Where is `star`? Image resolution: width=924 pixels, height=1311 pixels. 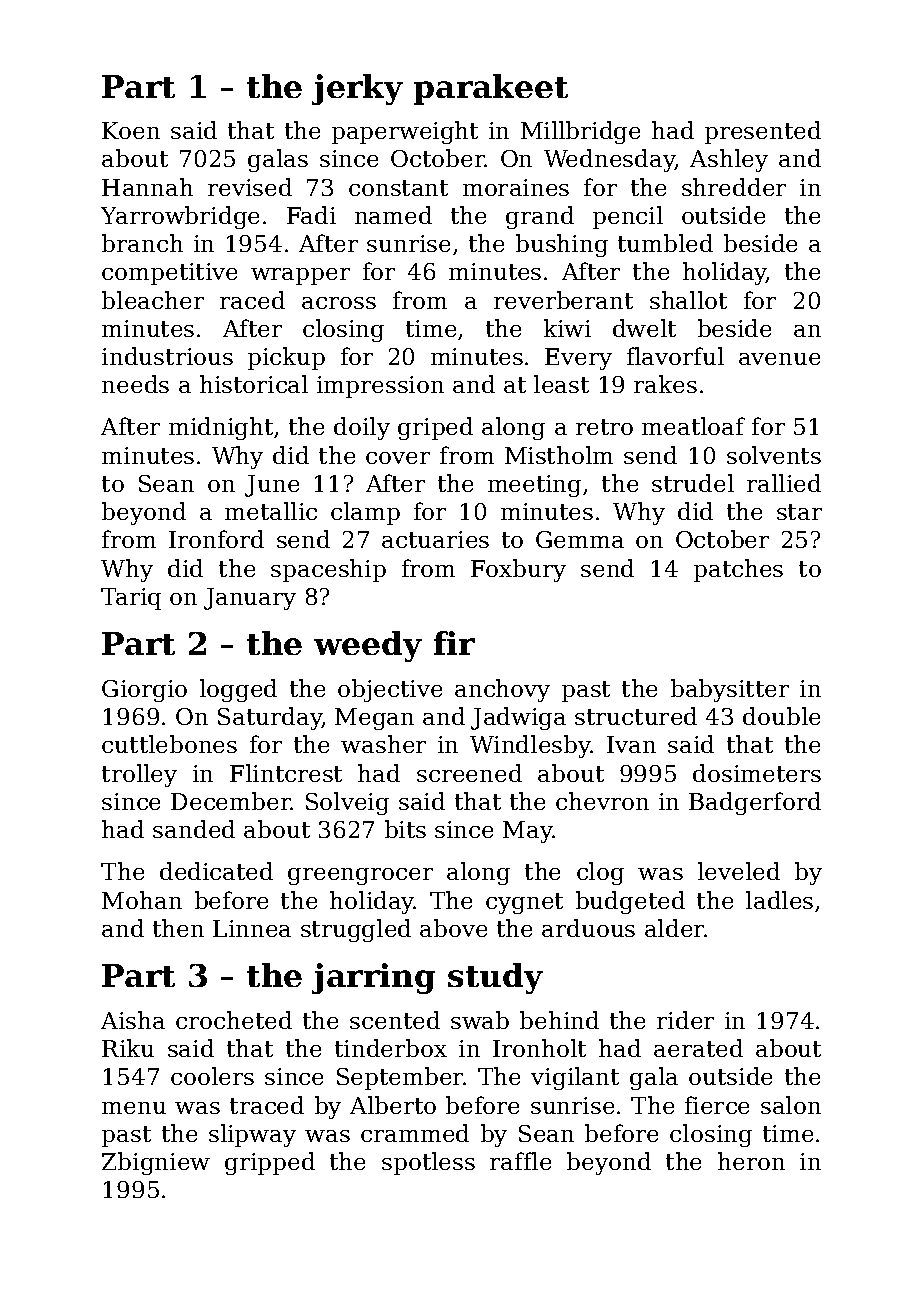 star is located at coordinates (799, 512).
